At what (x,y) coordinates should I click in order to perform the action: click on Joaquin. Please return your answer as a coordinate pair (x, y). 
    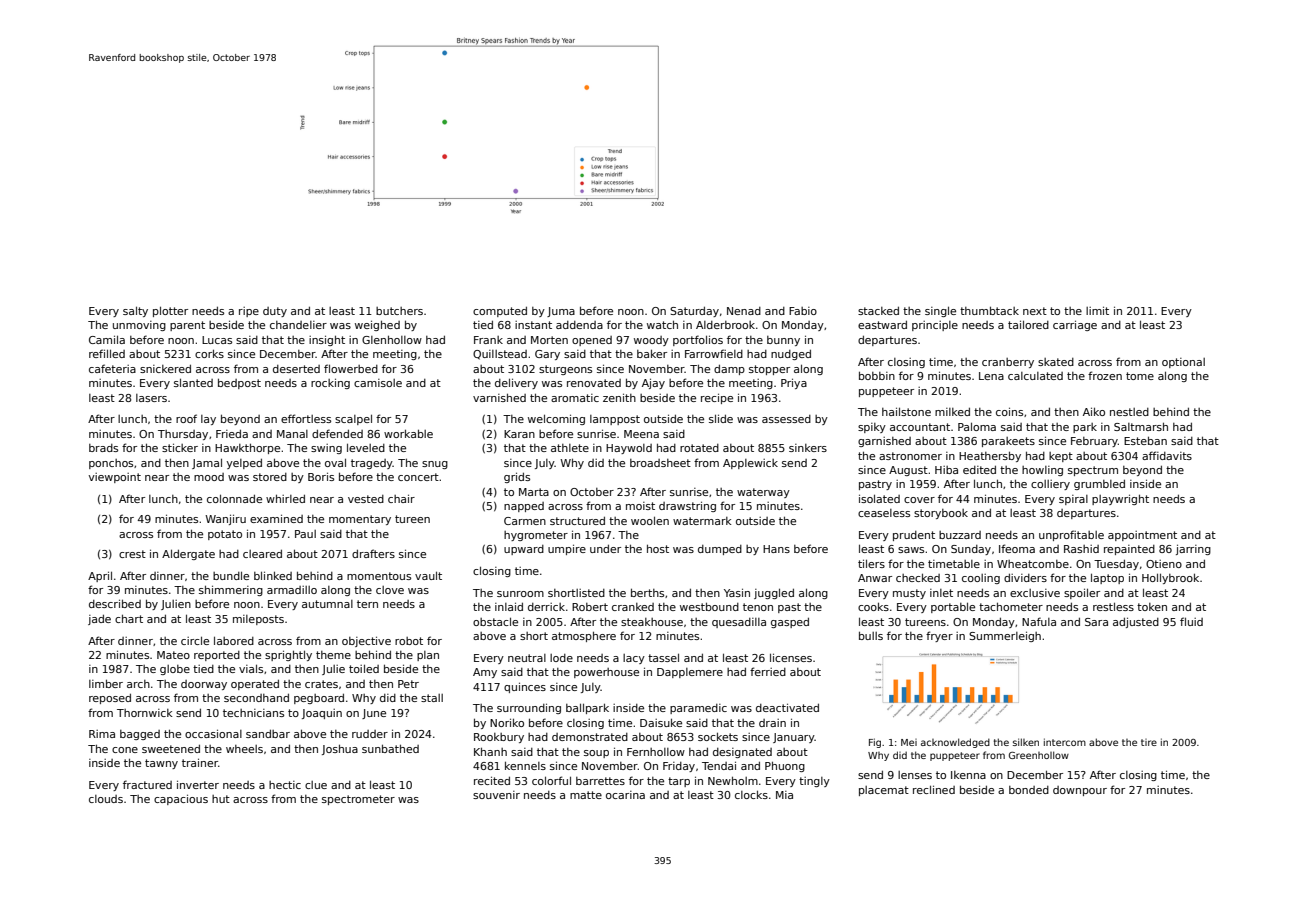
    Looking at the image, I should click on (322, 714).
